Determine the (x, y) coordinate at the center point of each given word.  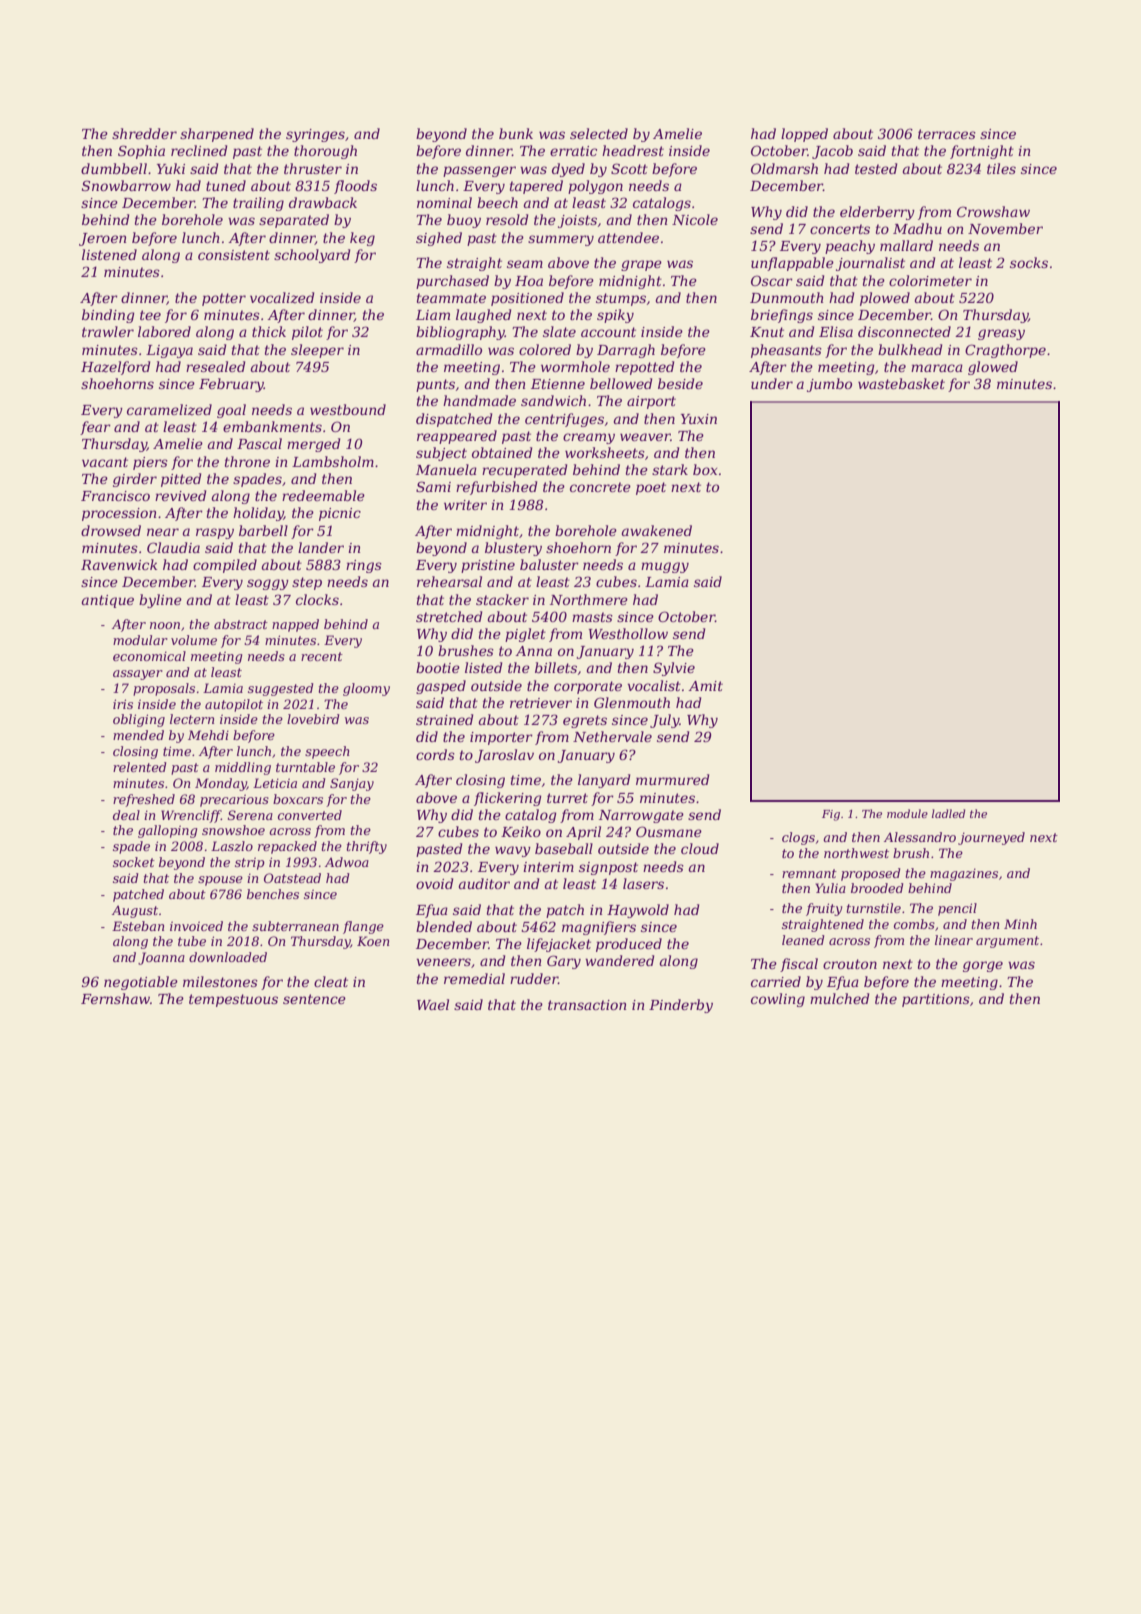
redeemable (323, 495)
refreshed (144, 800)
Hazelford (115, 368)
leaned (803, 940)
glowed (993, 368)
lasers (643, 883)
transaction (587, 1005)
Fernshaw (115, 998)
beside (680, 383)
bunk (516, 133)
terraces (947, 134)
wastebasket (901, 383)
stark (670, 469)
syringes (315, 135)
